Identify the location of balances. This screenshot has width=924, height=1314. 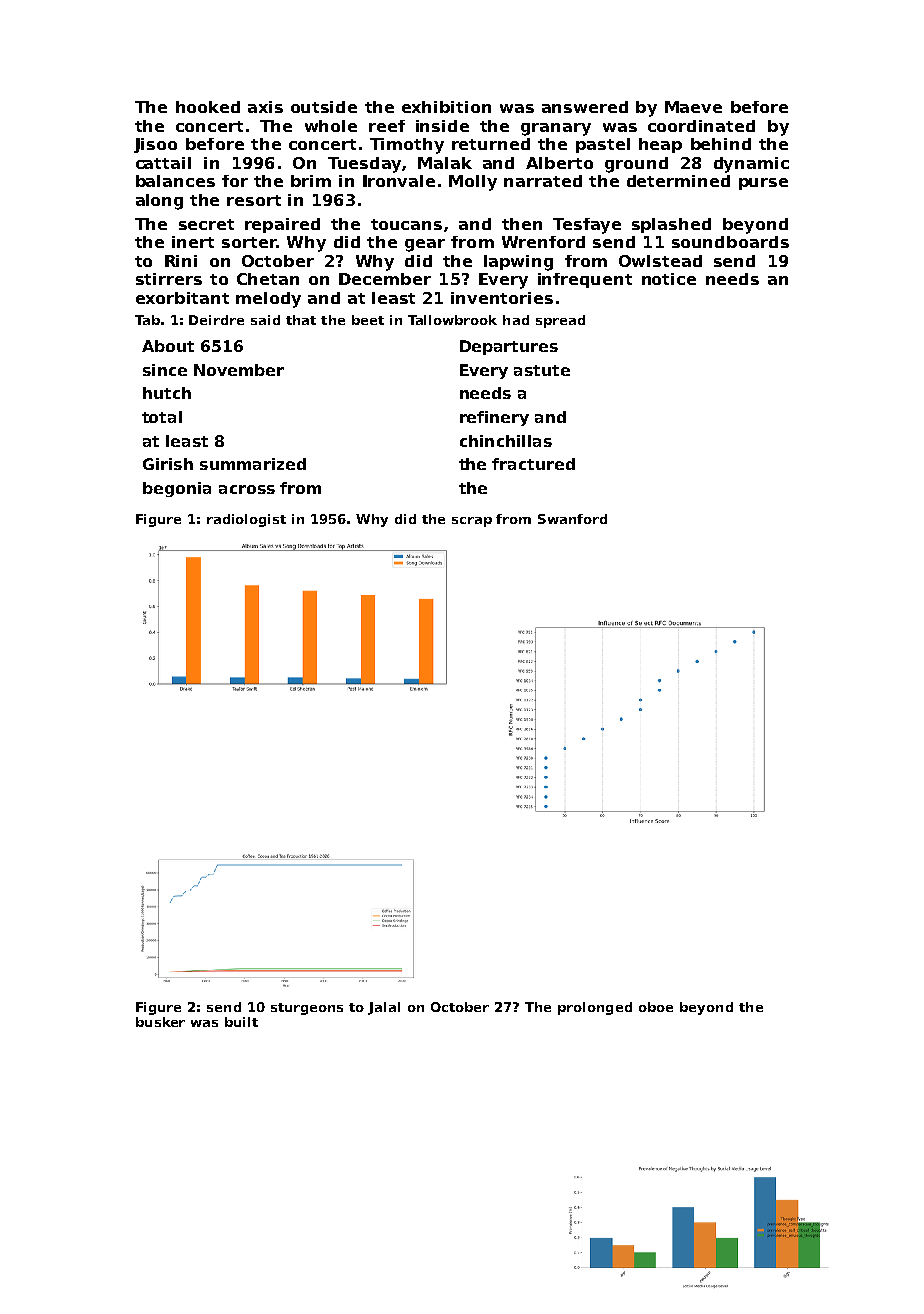
(175, 181).
